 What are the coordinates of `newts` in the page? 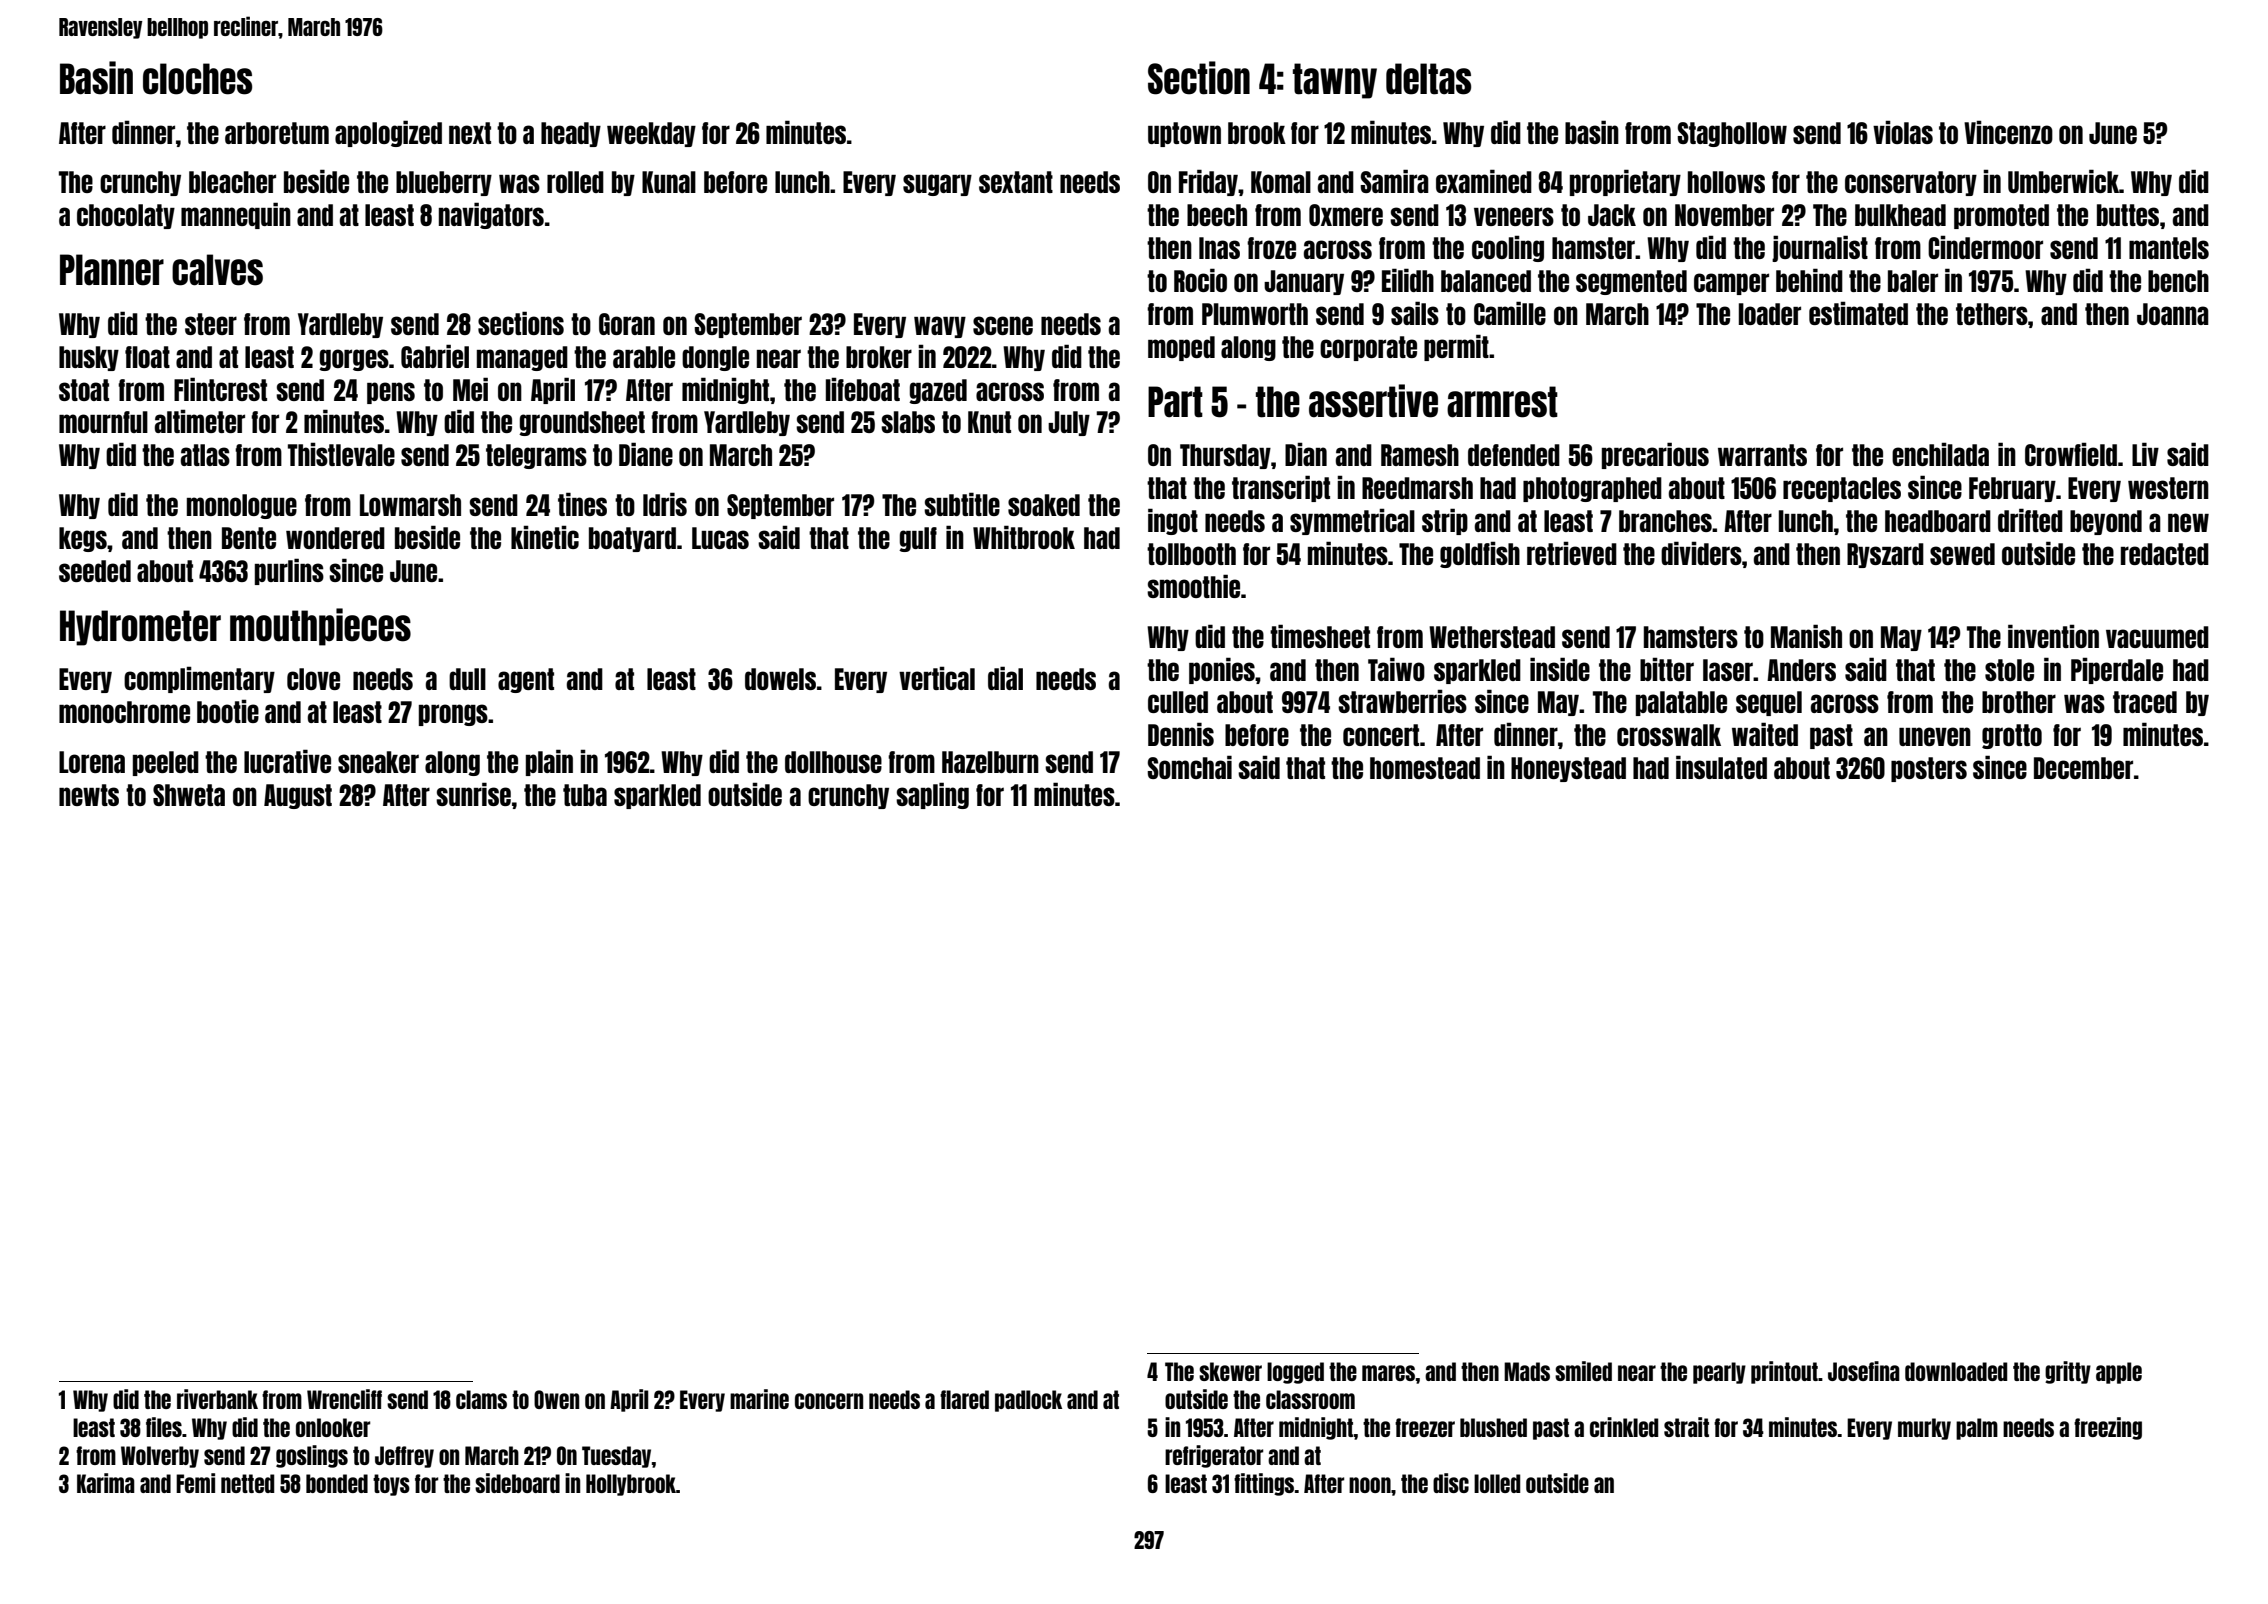 It's located at (89, 795).
